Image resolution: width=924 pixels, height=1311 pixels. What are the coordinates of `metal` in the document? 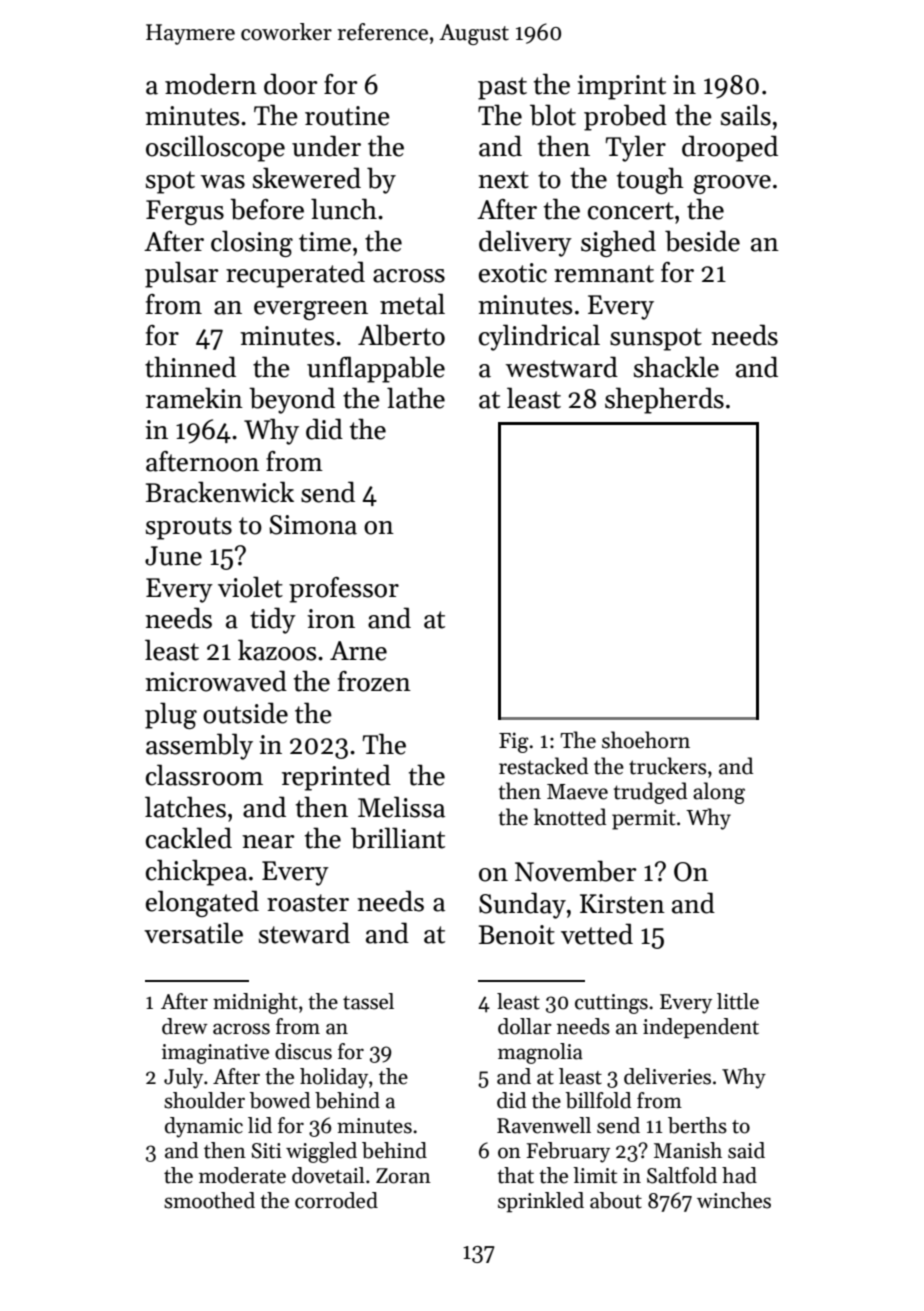 It's located at (412, 304).
